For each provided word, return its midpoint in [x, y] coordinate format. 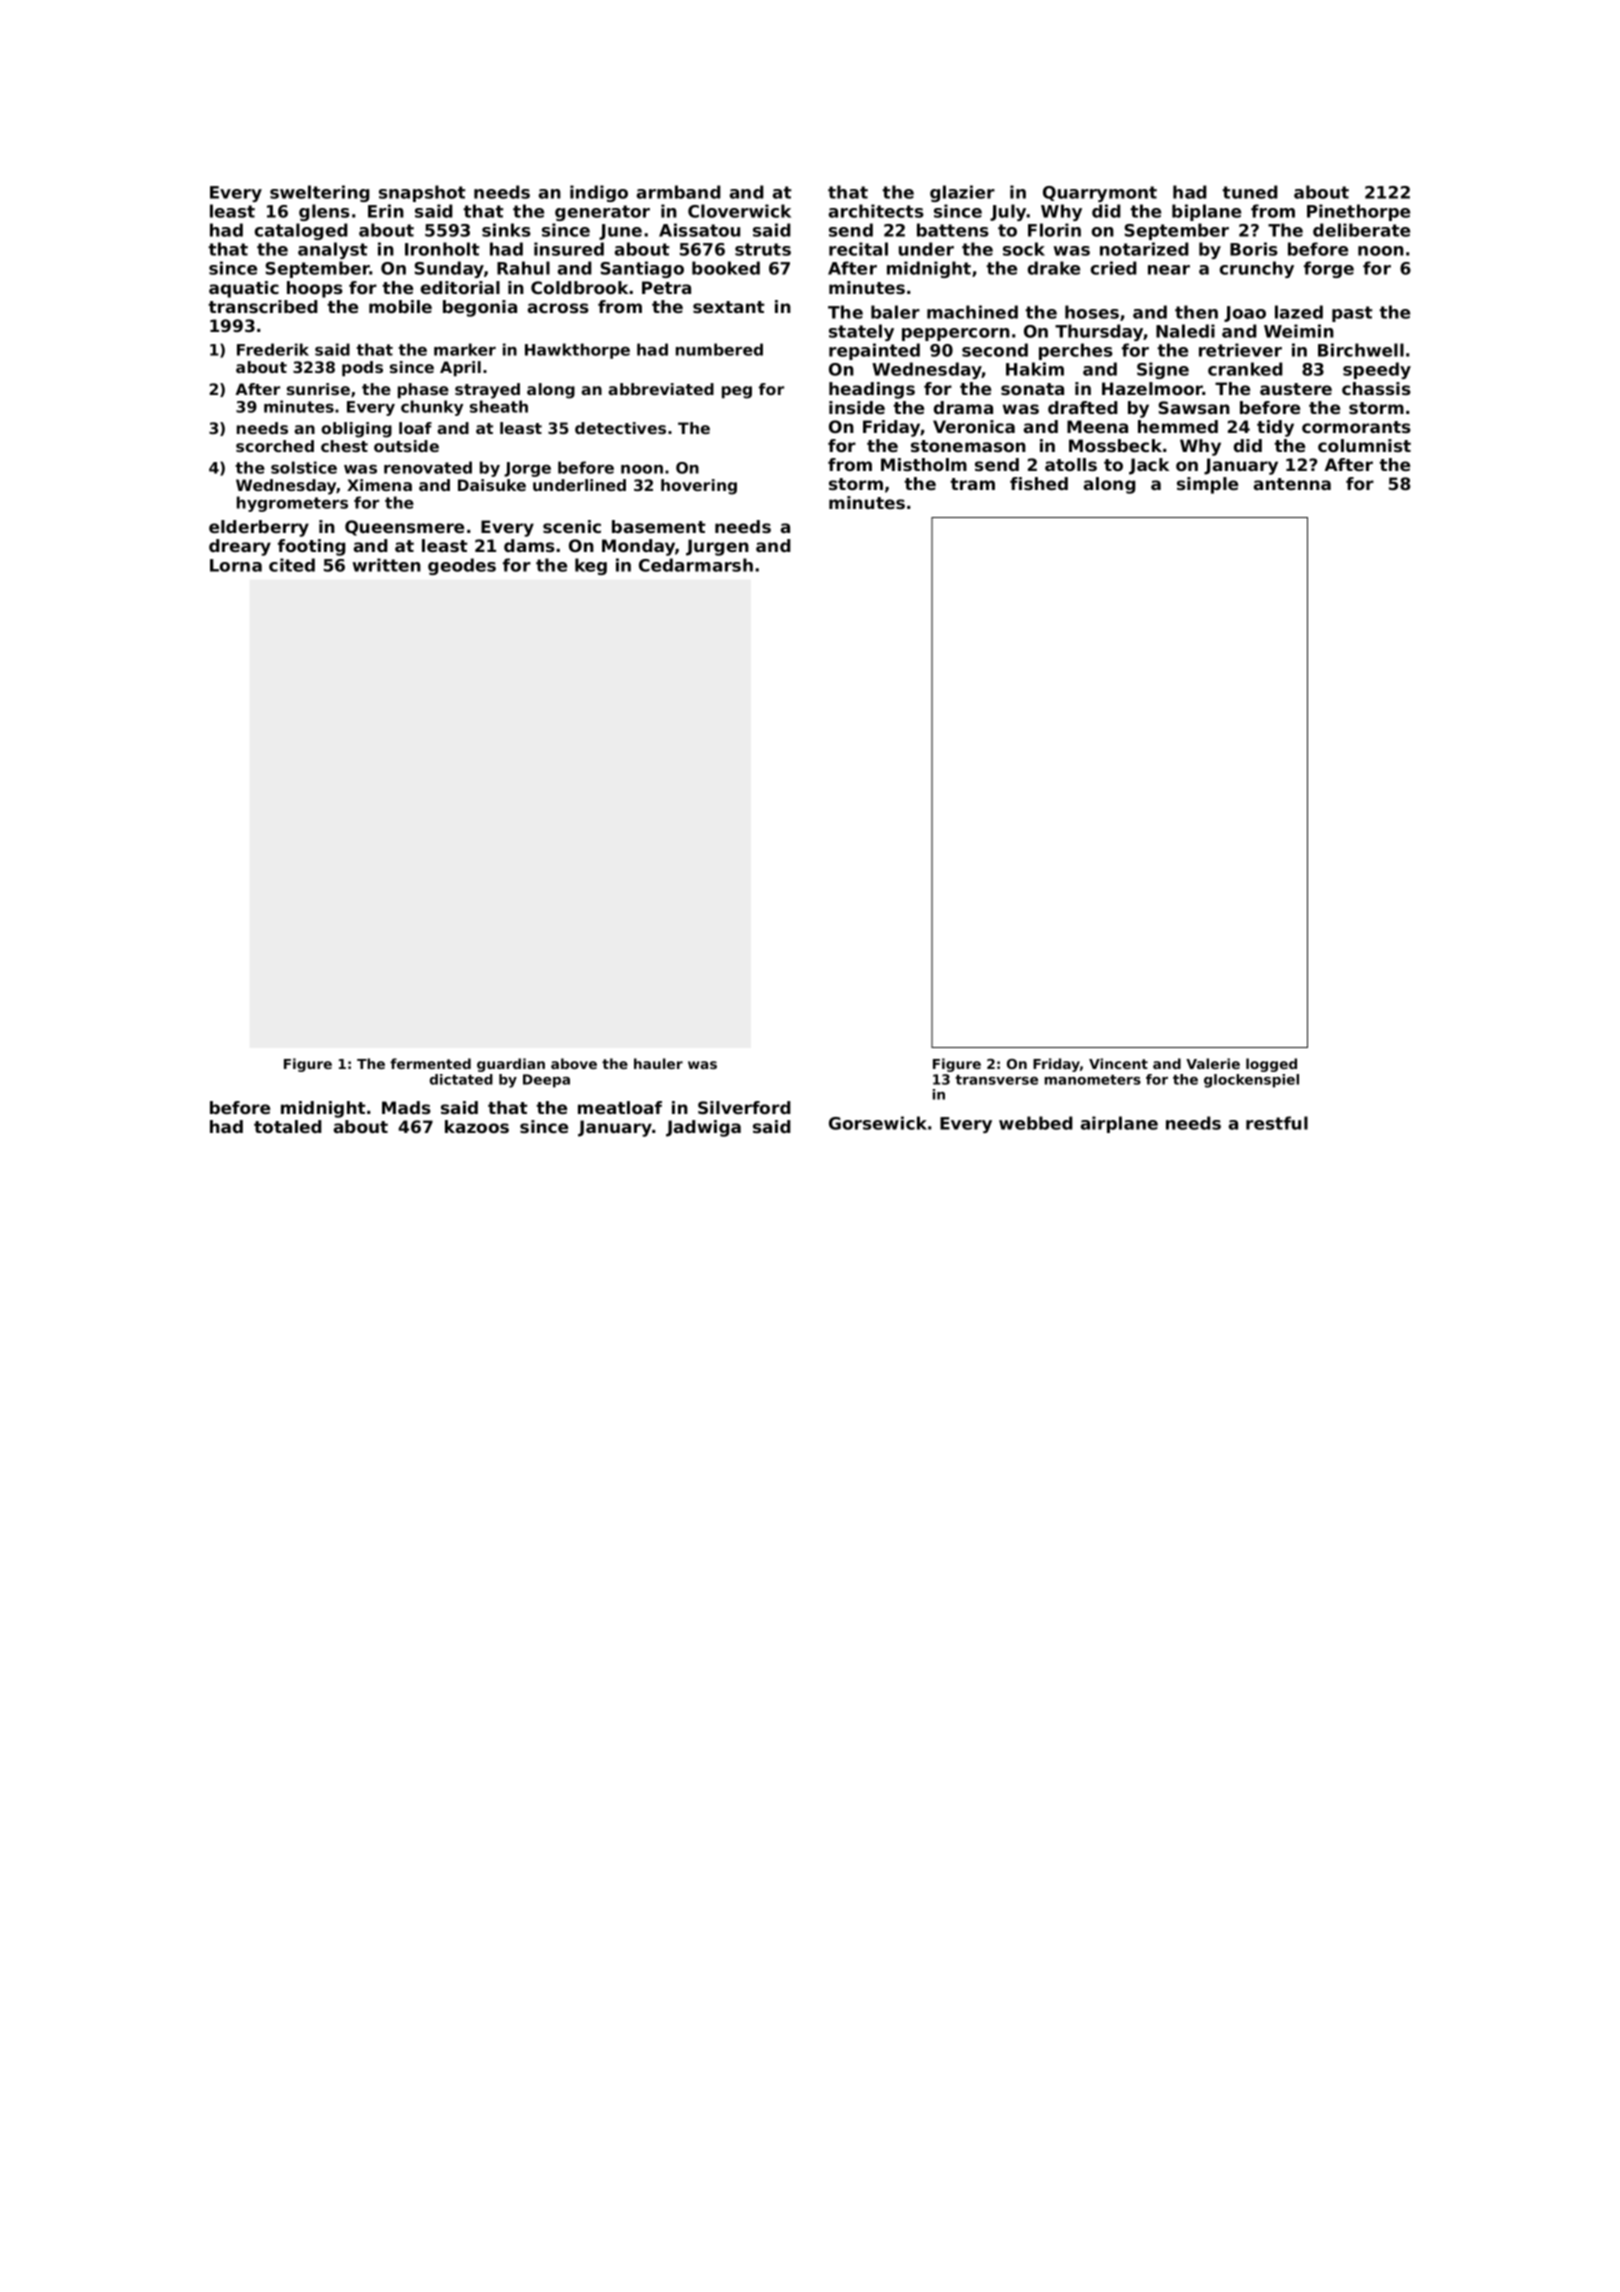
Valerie [1213, 1063]
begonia [480, 308]
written [387, 565]
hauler [658, 1063]
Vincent [1118, 1063]
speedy [1377, 370]
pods [362, 369]
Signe [1163, 370]
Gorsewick [878, 1123]
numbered [719, 349]
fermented [430, 1063]
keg [591, 566]
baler [895, 312]
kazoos [477, 1126]
